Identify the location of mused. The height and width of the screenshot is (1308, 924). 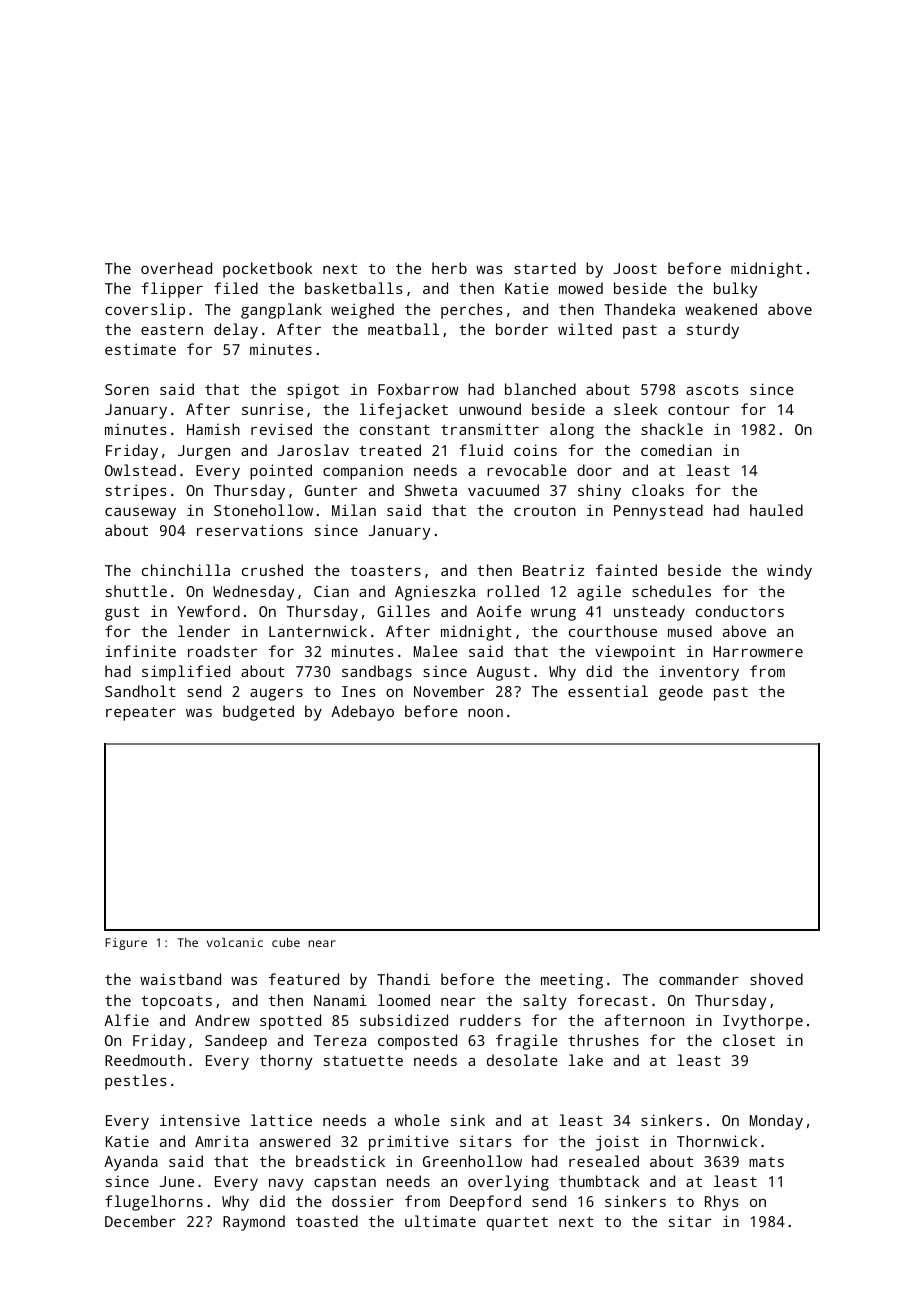
(690, 631).
